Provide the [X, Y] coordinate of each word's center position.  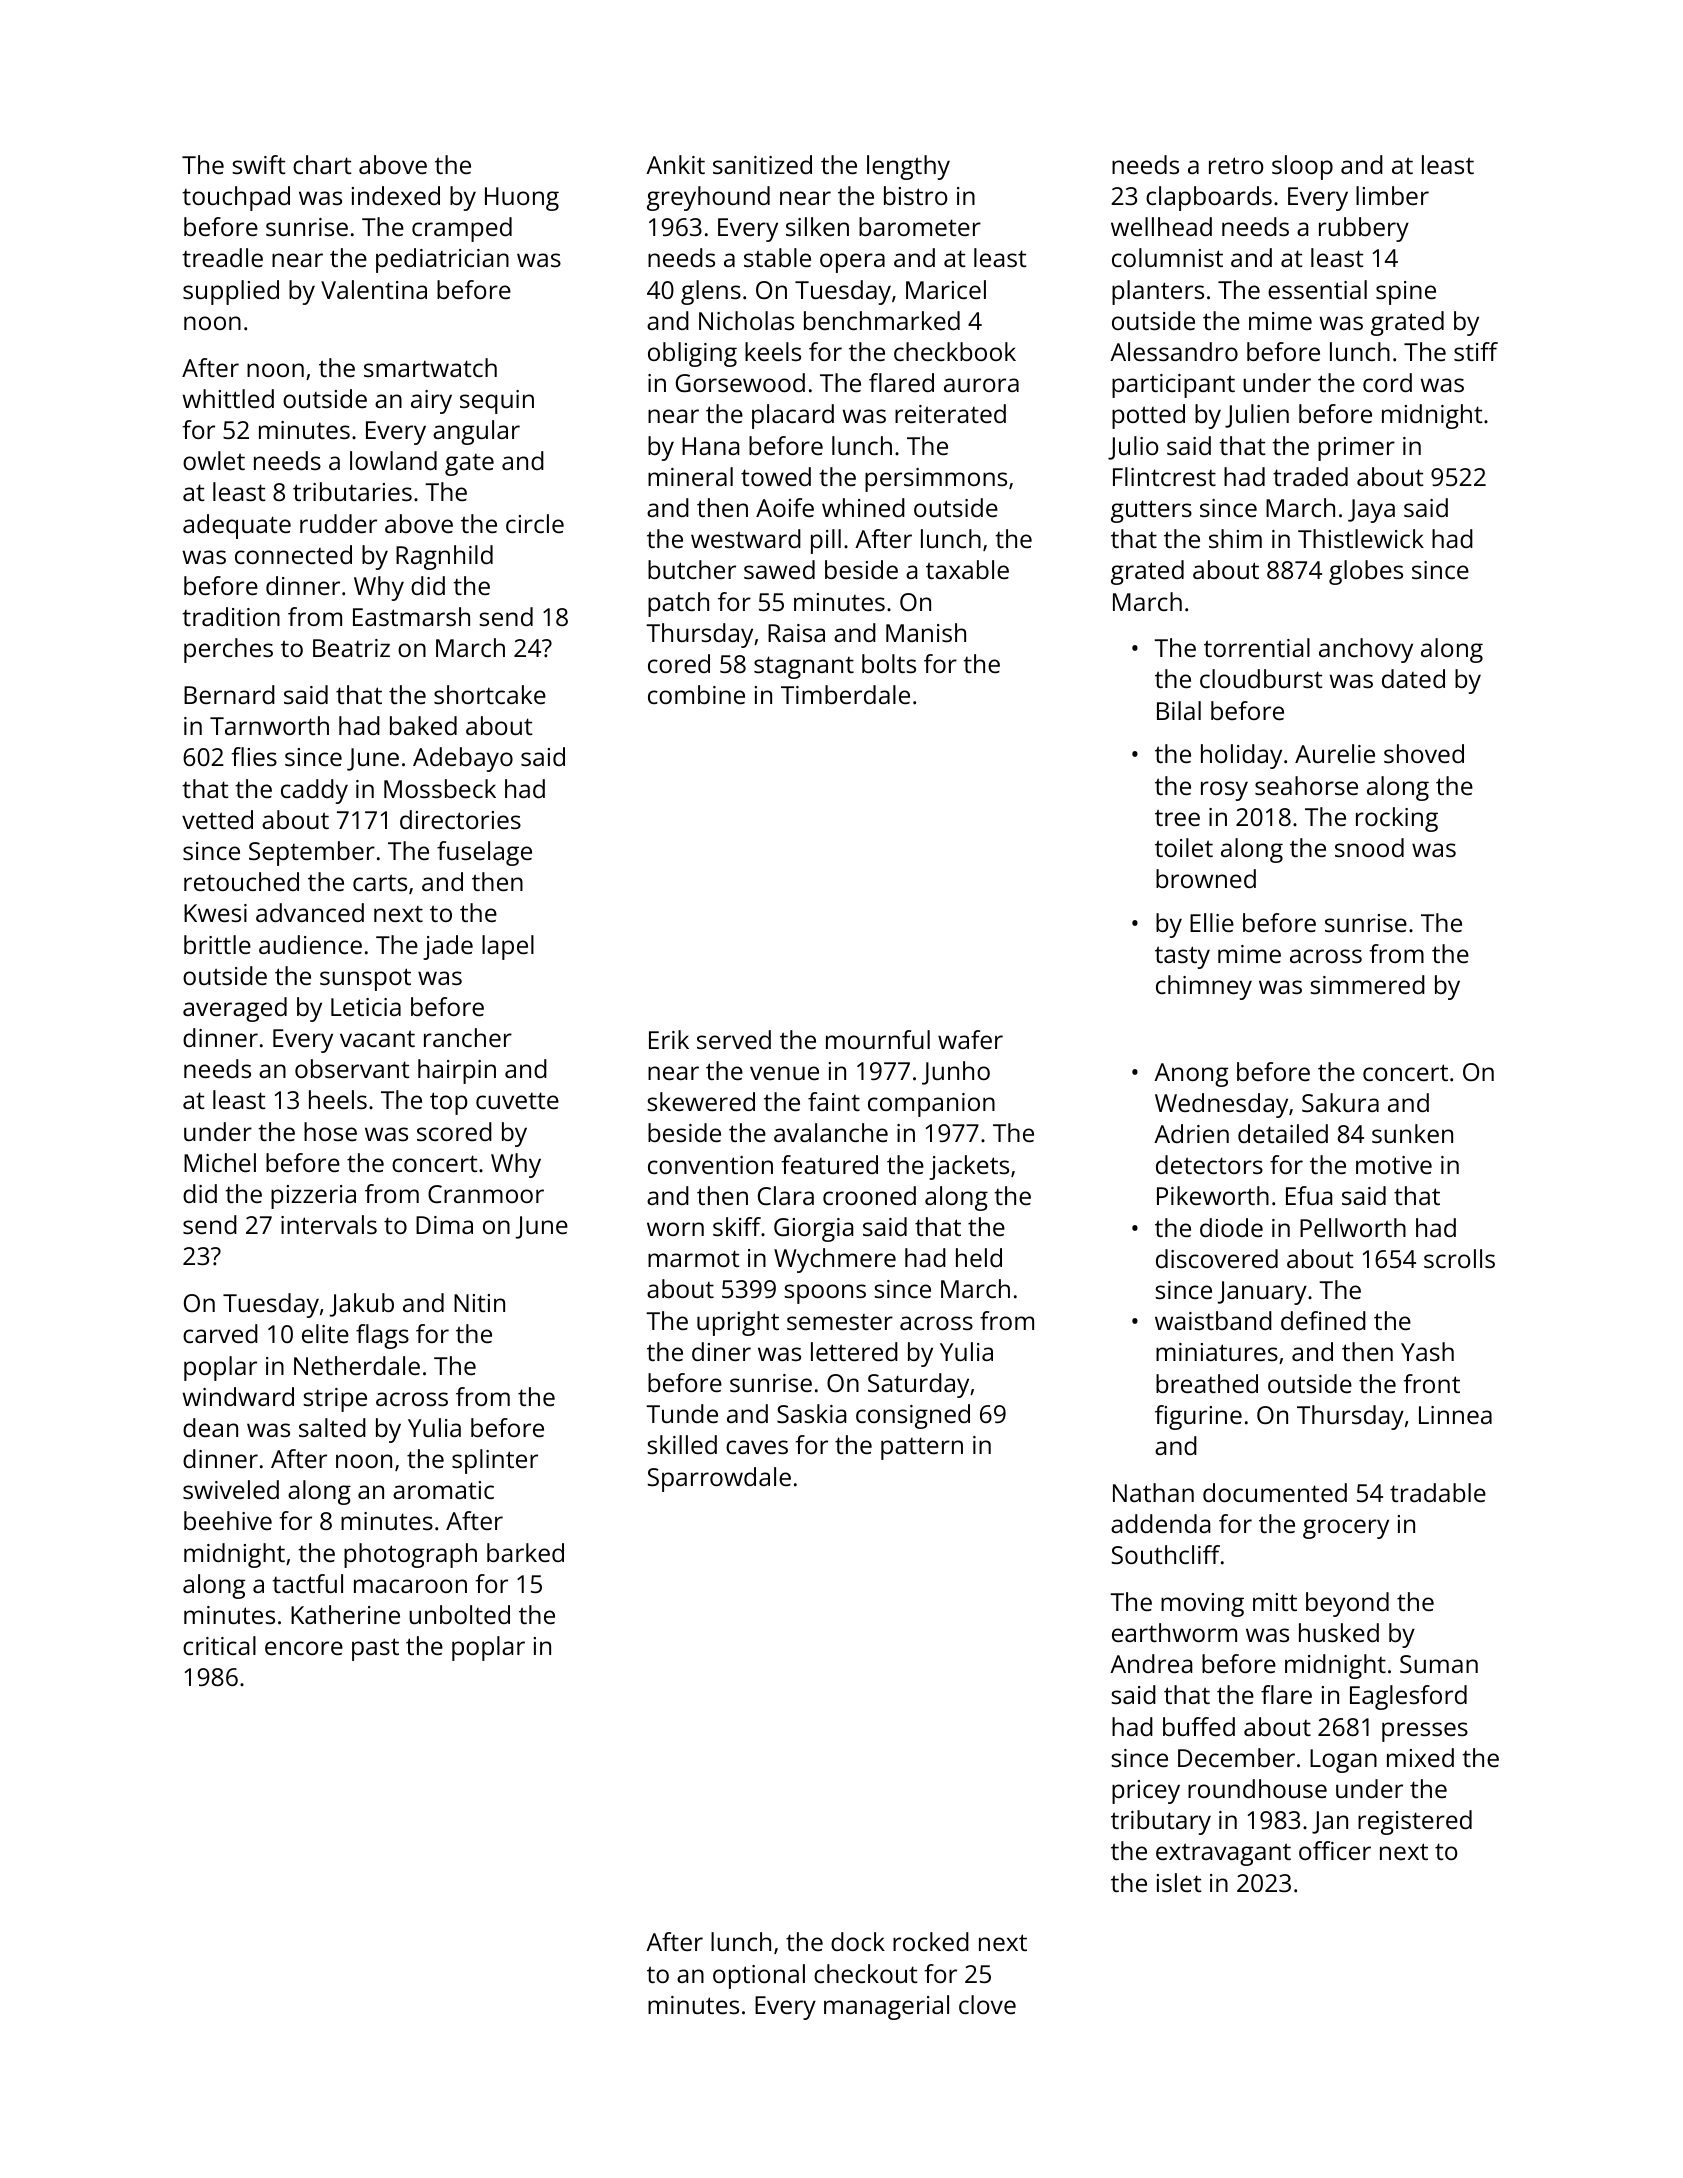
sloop [1302, 167]
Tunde [682, 1413]
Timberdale [845, 694]
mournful [878, 1039]
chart [322, 164]
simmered [1367, 984]
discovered [1217, 1258]
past [375, 1649]
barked [525, 1552]
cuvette [517, 1100]
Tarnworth [269, 725]
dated [1413, 678]
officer [1335, 1850]
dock [858, 1941]
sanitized [762, 164]
